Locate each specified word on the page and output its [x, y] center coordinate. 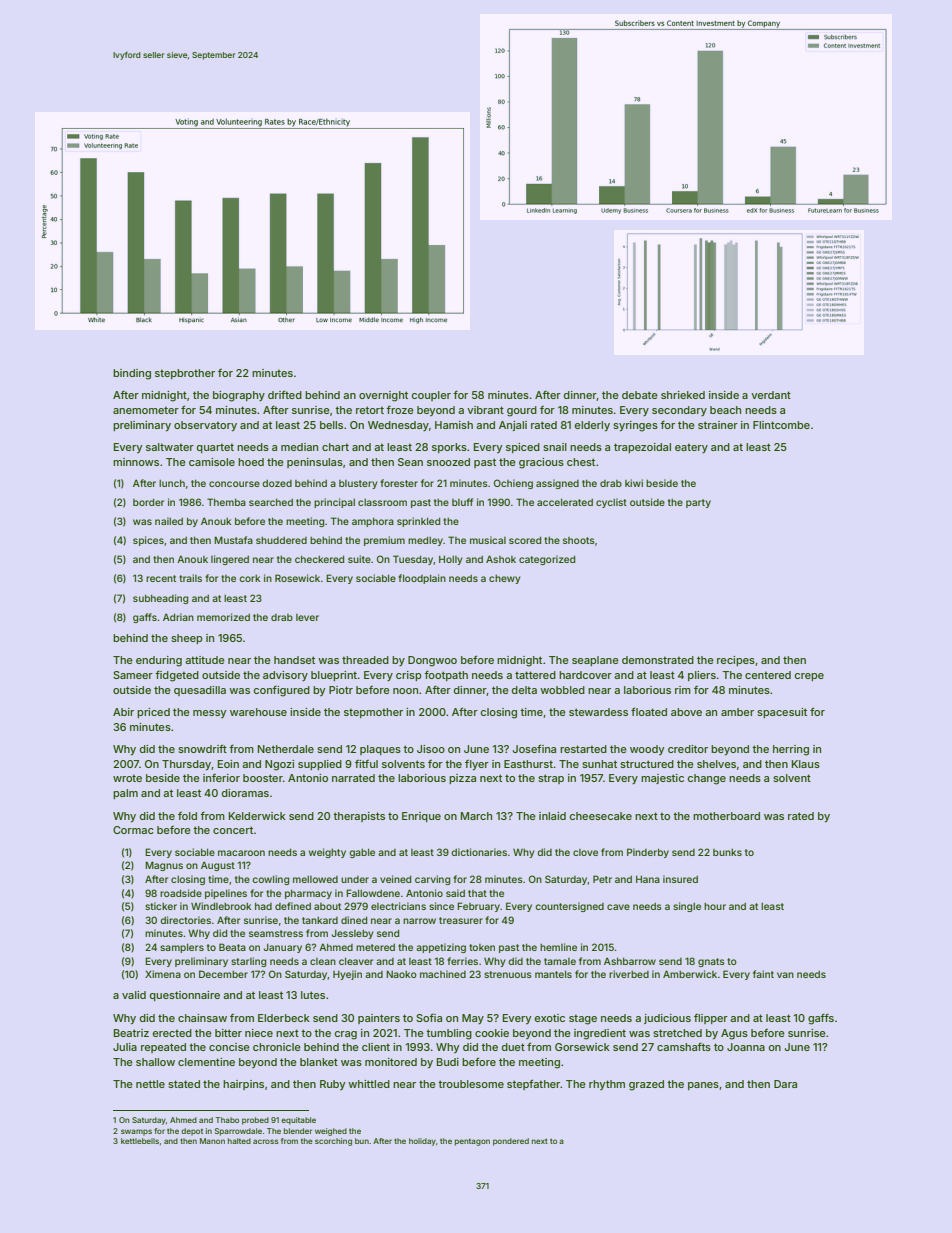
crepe [809, 677]
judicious [667, 1019]
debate [640, 395]
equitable [298, 1121]
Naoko [401, 974]
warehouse [258, 712]
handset [294, 660]
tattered [535, 675]
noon [405, 691]
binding [132, 374]
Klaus [806, 764]
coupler [431, 396]
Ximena [163, 974]
